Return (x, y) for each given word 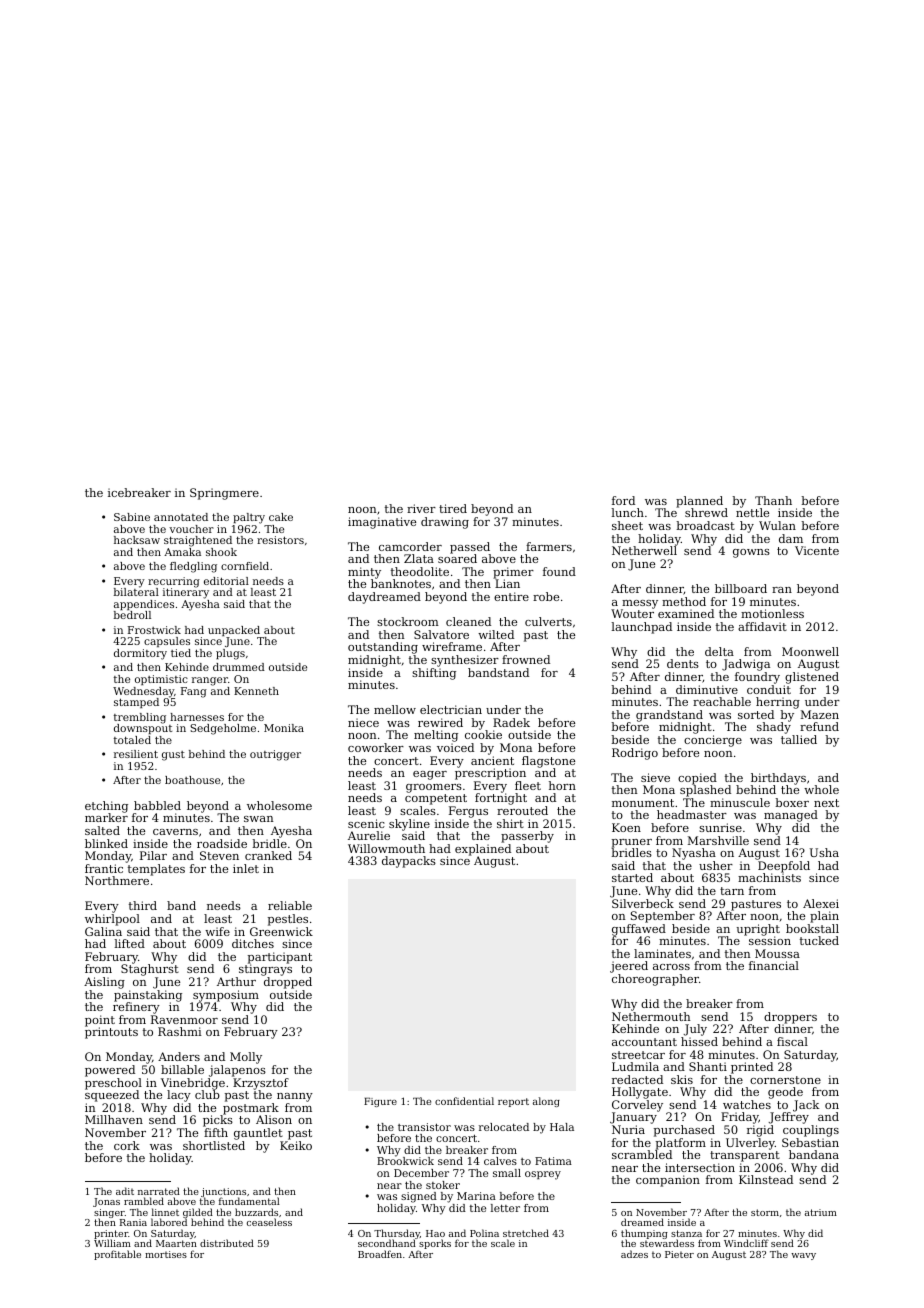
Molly (246, 1058)
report (513, 1102)
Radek (511, 722)
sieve (655, 777)
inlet (246, 868)
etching (106, 807)
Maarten (176, 1243)
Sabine (132, 517)
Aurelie (369, 835)
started (632, 877)
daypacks (409, 862)
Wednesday (143, 692)
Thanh (773, 500)
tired (453, 508)
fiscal (792, 1041)
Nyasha (694, 854)
